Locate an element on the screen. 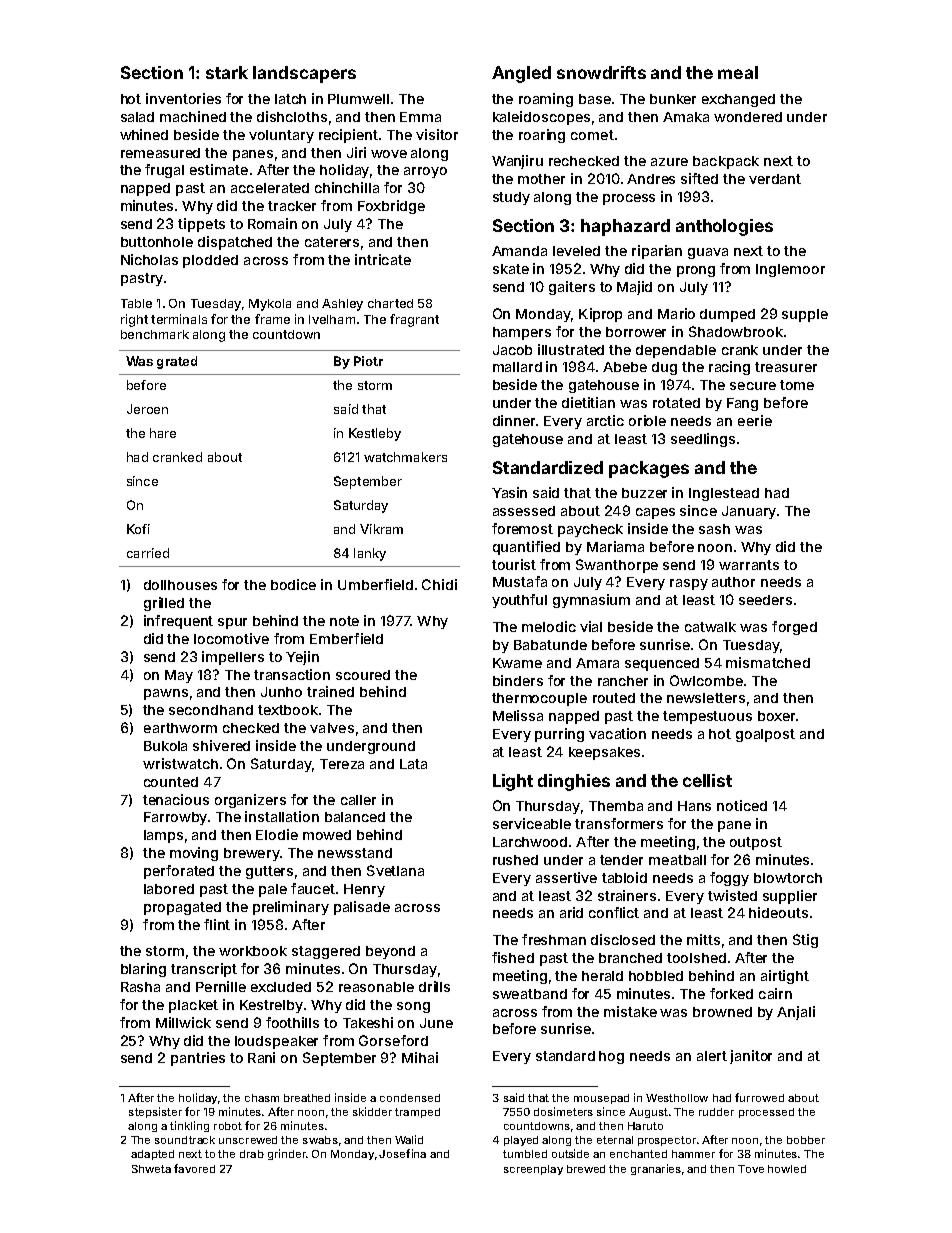 The width and height of the screenshot is (952, 1233). Angled is located at coordinates (521, 74).
